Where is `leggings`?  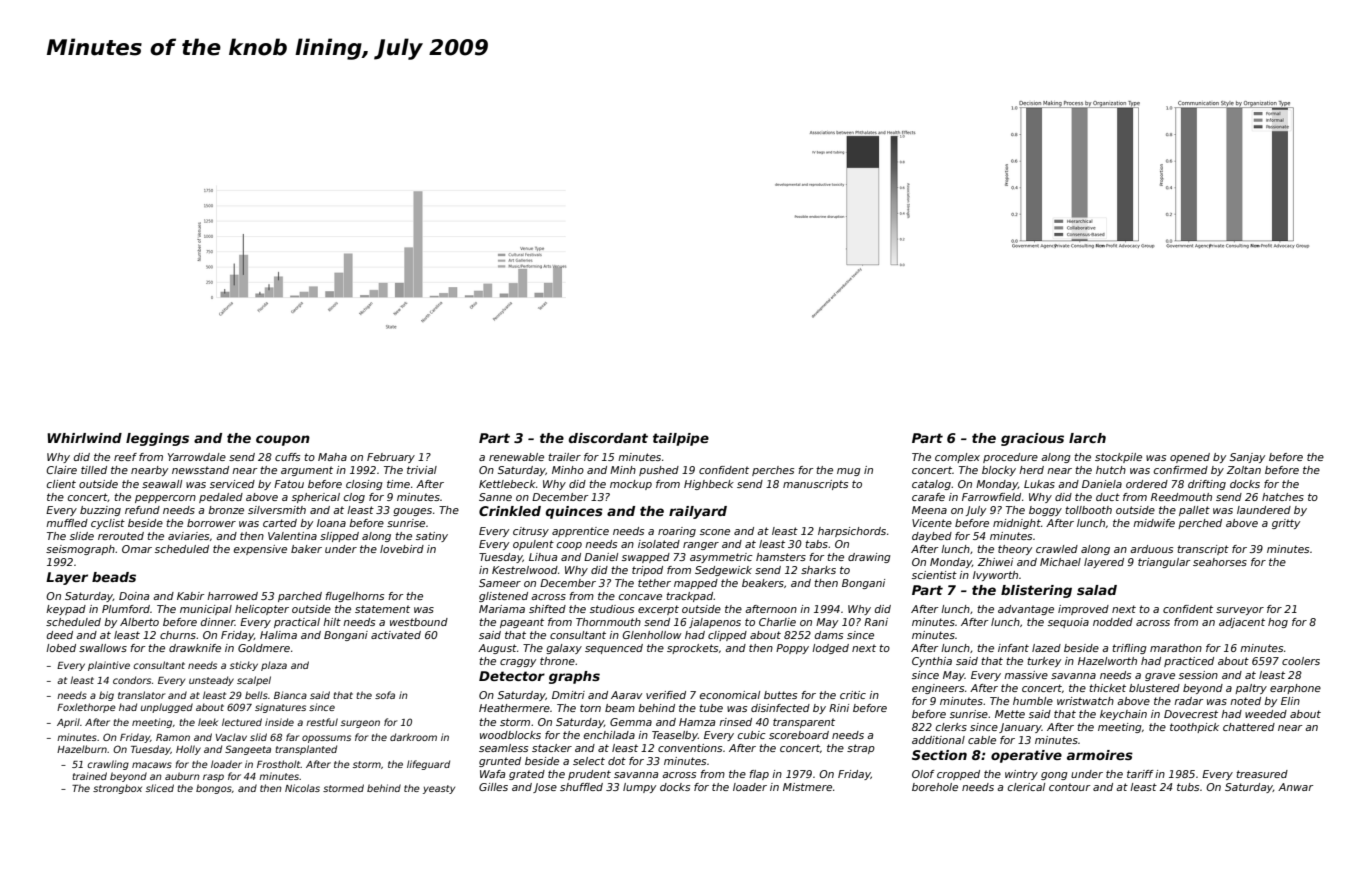 leggings is located at coordinates (157, 439).
